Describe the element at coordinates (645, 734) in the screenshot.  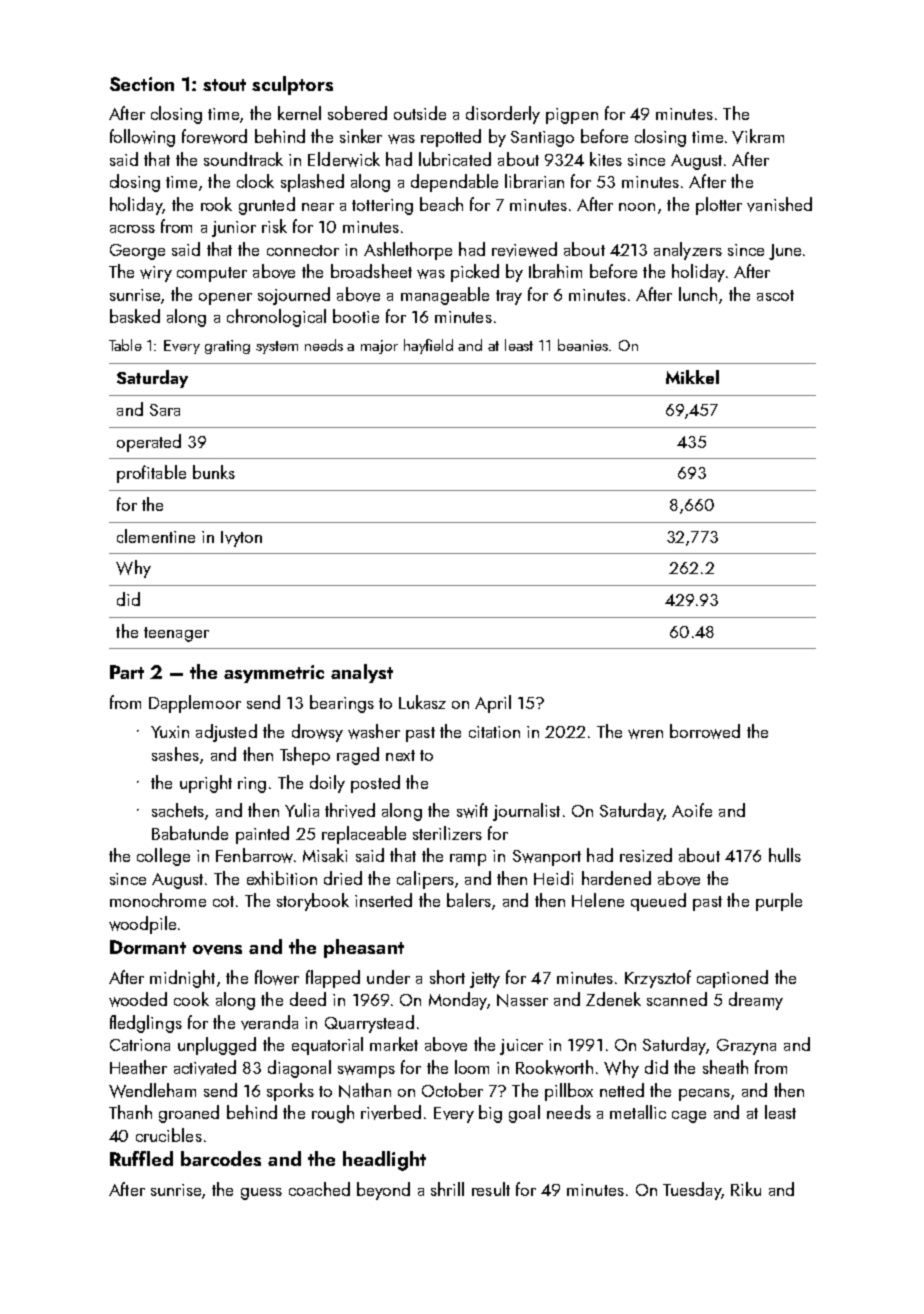
I see `wren` at that location.
